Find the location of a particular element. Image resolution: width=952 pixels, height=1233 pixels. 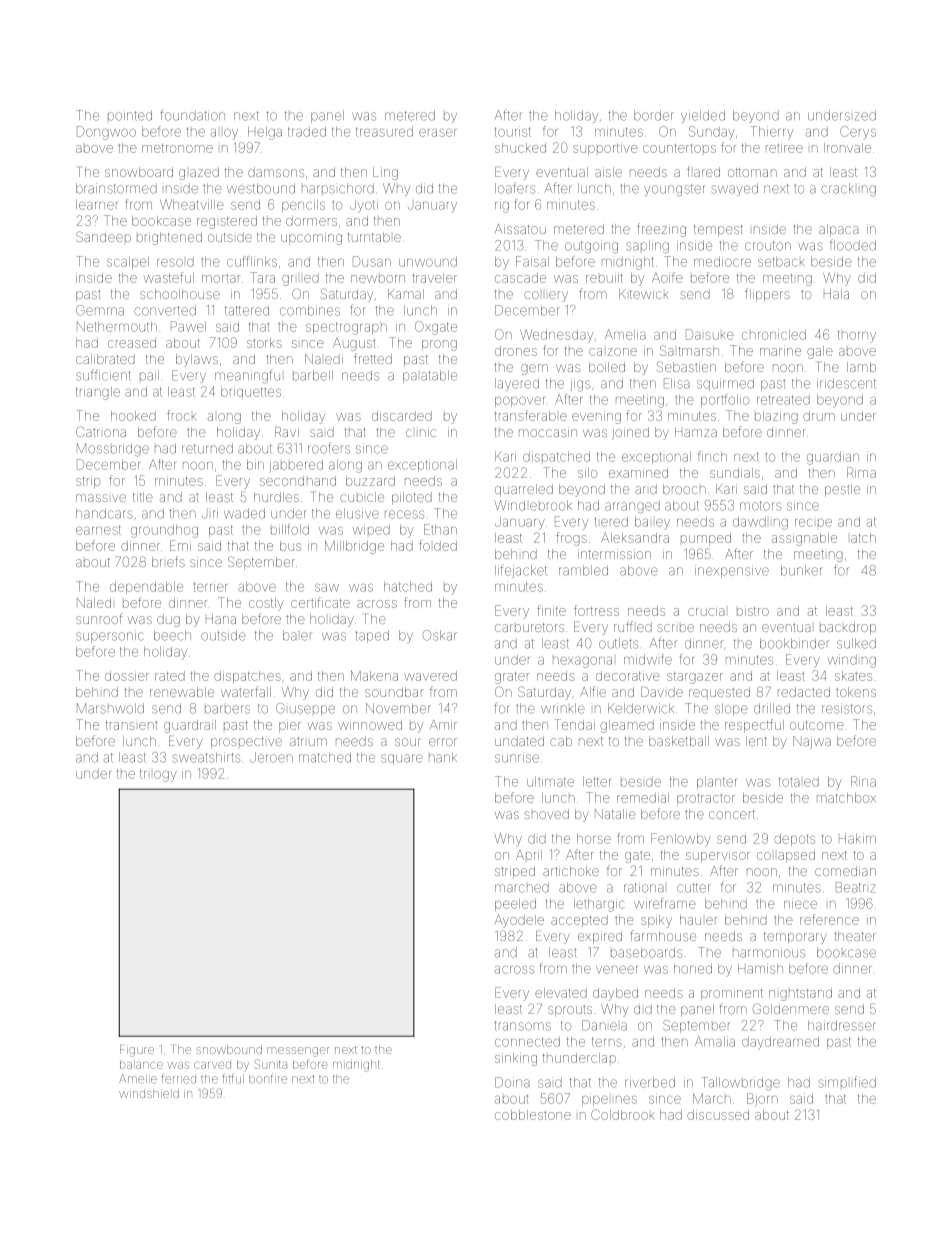

returned is located at coordinates (207, 448).
